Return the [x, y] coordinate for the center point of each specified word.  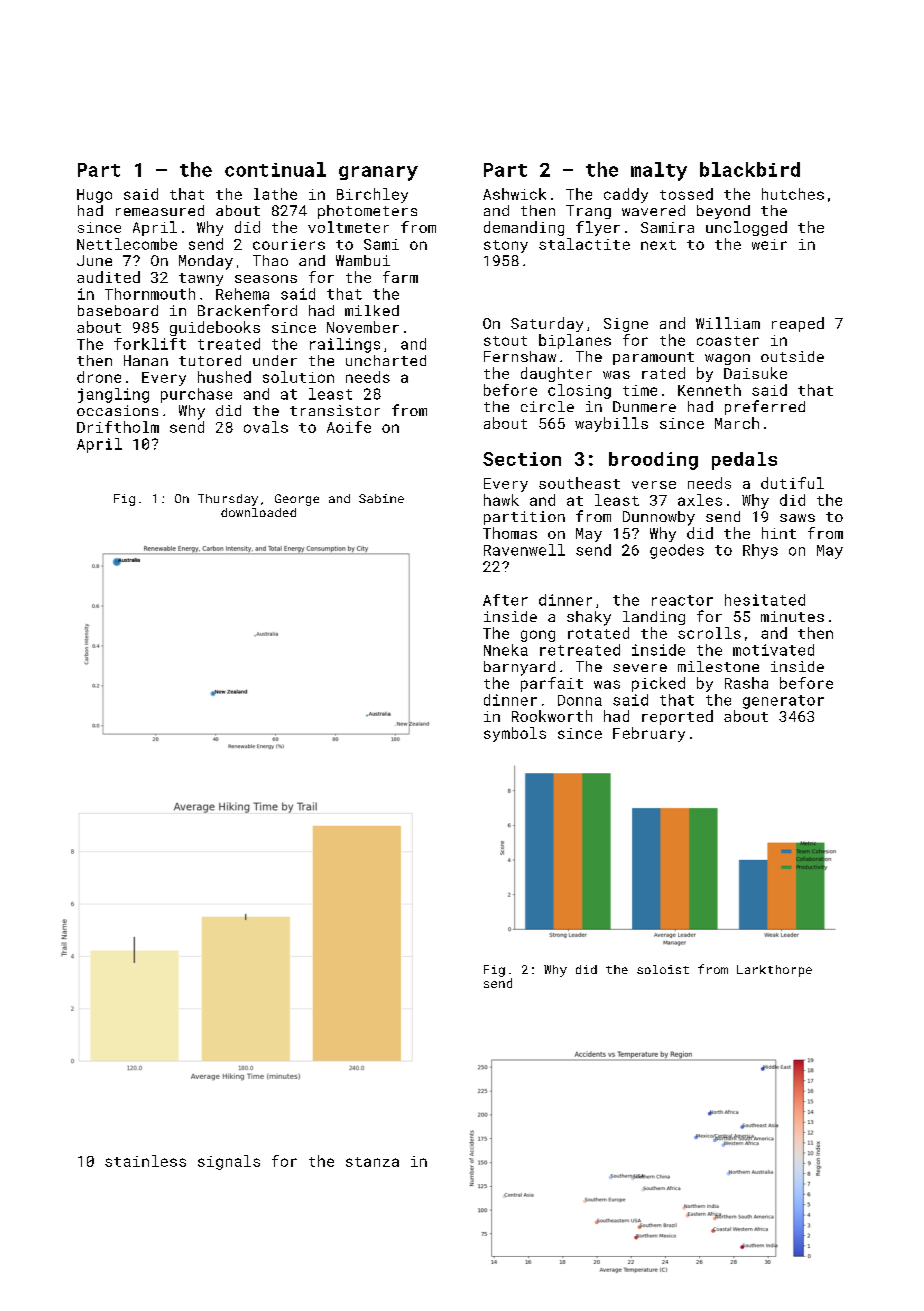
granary [378, 173]
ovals [266, 427]
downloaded [258, 512]
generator [783, 702]
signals [229, 1162]
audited [108, 277]
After [505, 600]
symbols [515, 734]
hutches [793, 194]
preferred [765, 407]
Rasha [746, 683]
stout [505, 341]
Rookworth [552, 716]
